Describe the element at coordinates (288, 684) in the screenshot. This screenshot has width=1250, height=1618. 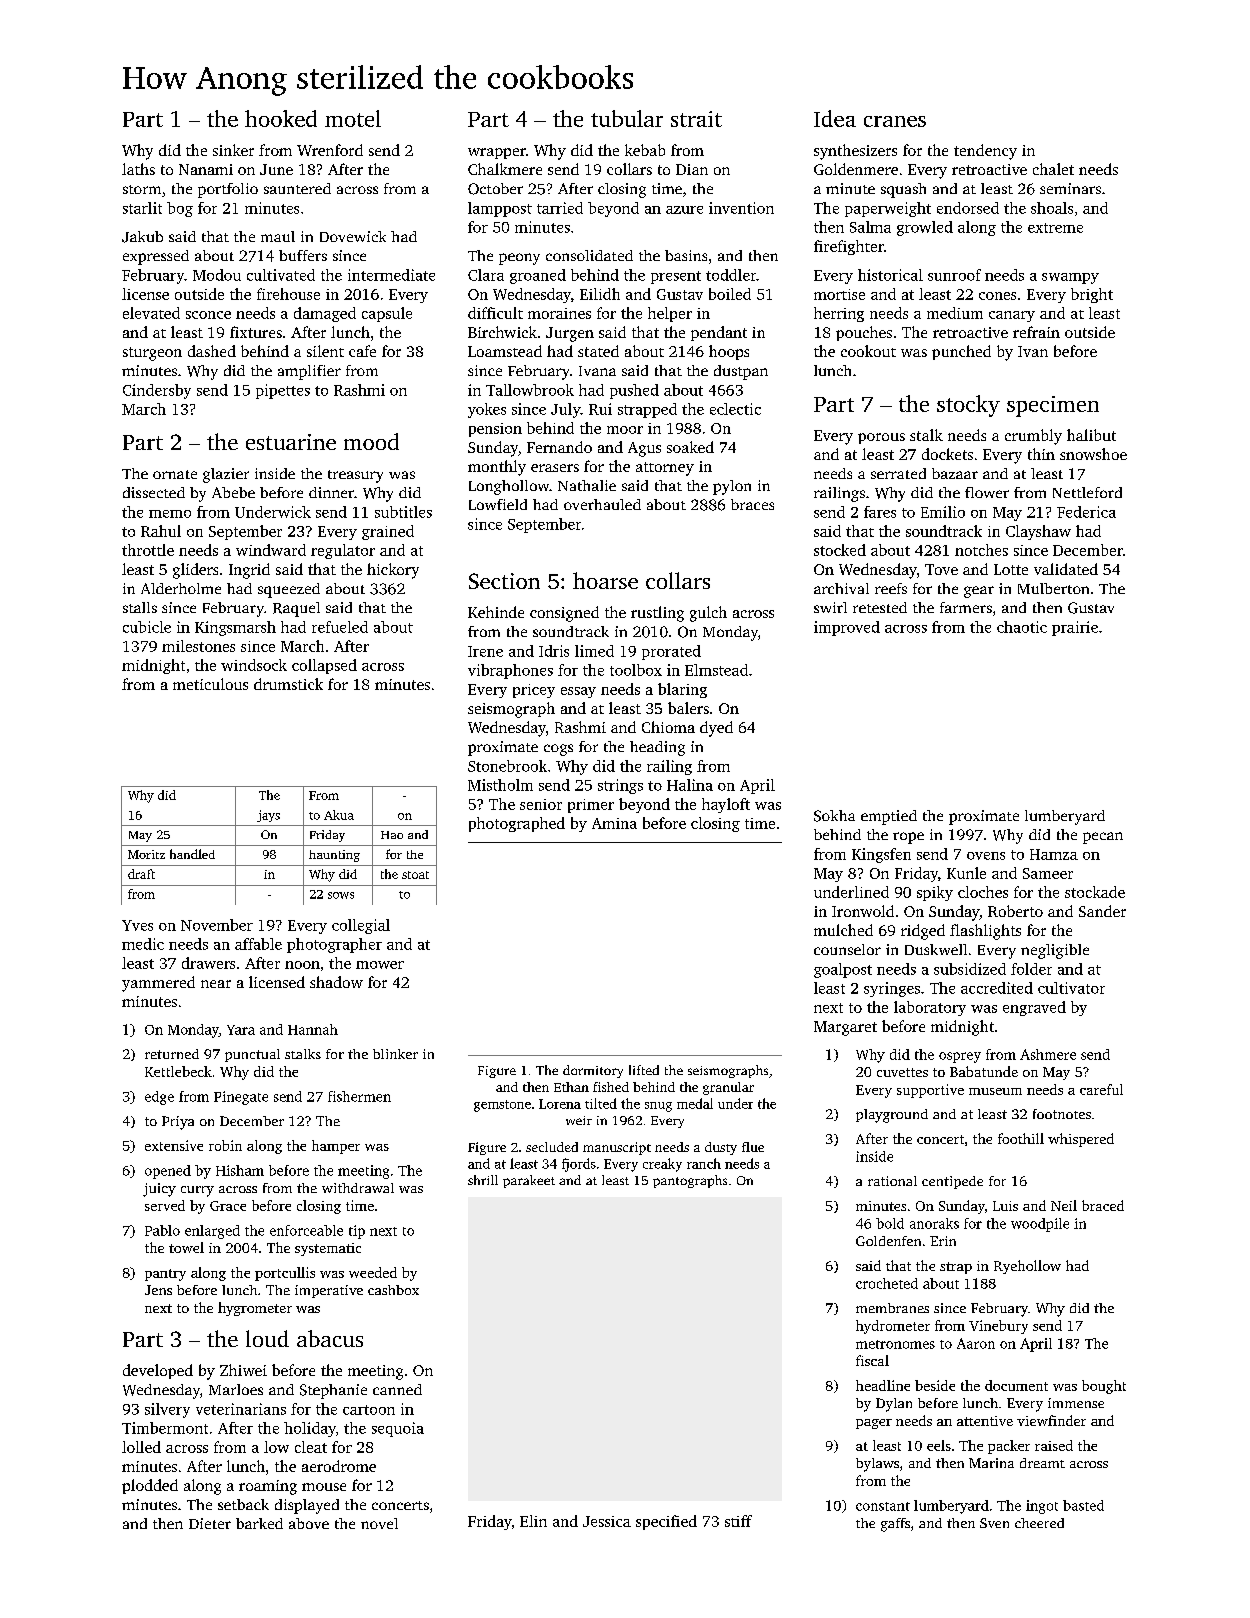
I see `drumstick` at that location.
